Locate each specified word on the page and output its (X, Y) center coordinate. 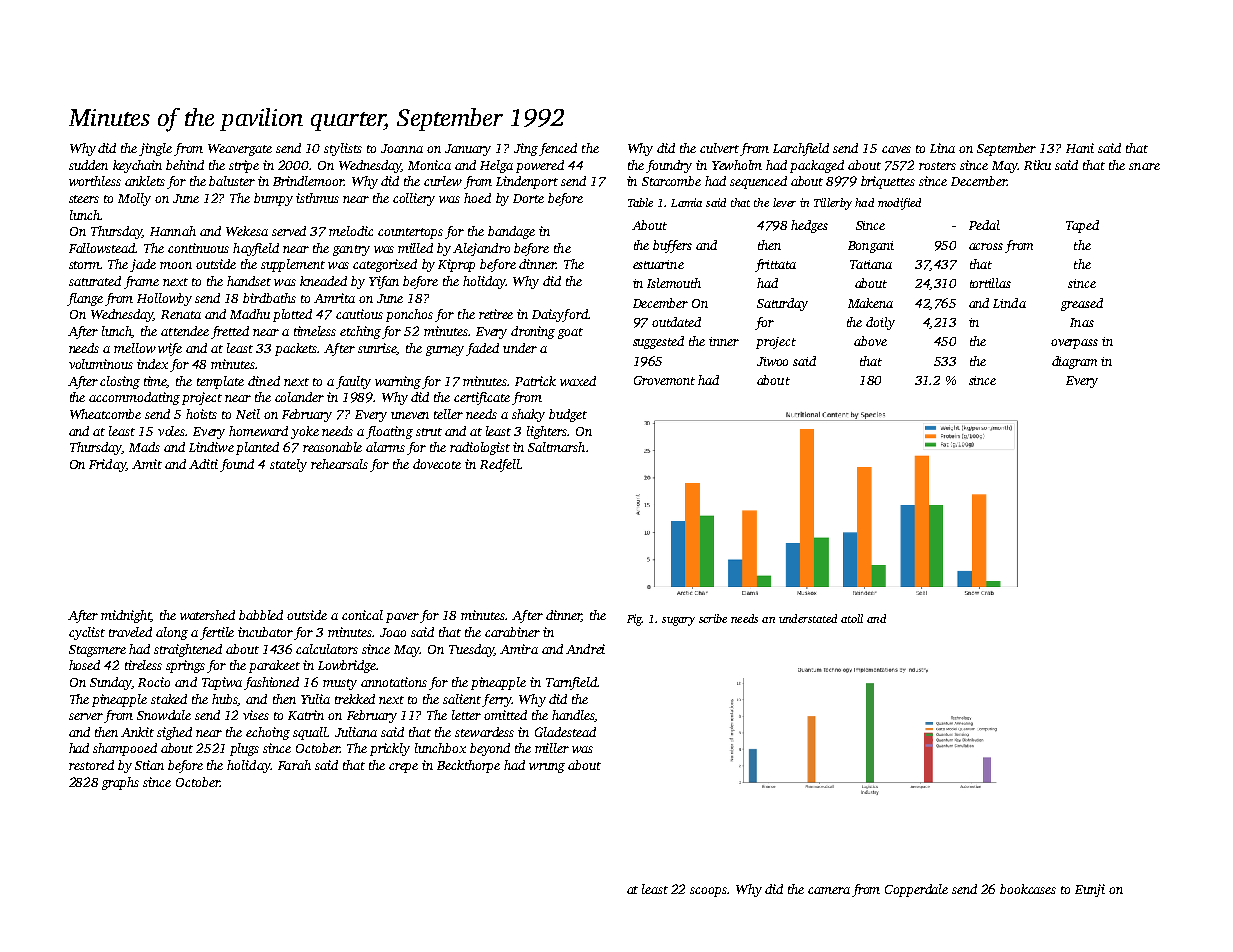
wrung (547, 768)
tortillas (990, 283)
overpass (1074, 344)
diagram (1074, 362)
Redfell (500, 465)
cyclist (87, 633)
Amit (147, 464)
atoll (852, 618)
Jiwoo (772, 361)
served (289, 231)
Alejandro (481, 249)
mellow (135, 348)
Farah (294, 765)
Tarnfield (571, 683)
